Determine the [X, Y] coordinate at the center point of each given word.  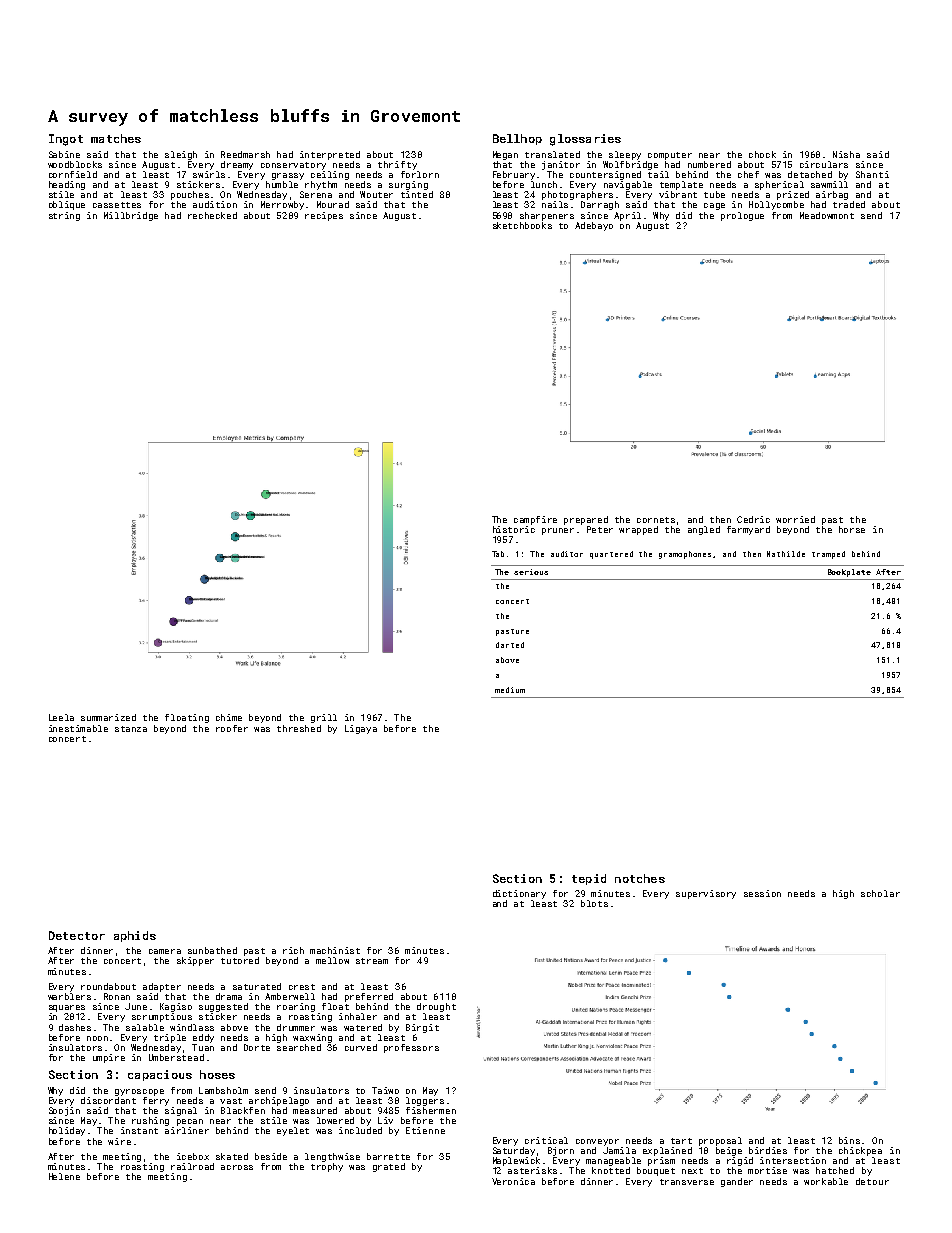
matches [116, 138]
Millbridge [131, 216]
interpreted [330, 155]
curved [361, 1047]
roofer [232, 728]
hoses [217, 1074]
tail [658, 174]
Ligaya [361, 729]
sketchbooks [522, 225]
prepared [586, 520]
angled [704, 530]
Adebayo [594, 226]
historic [514, 529]
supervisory [706, 894]
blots [594, 903]
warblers [69, 996]
